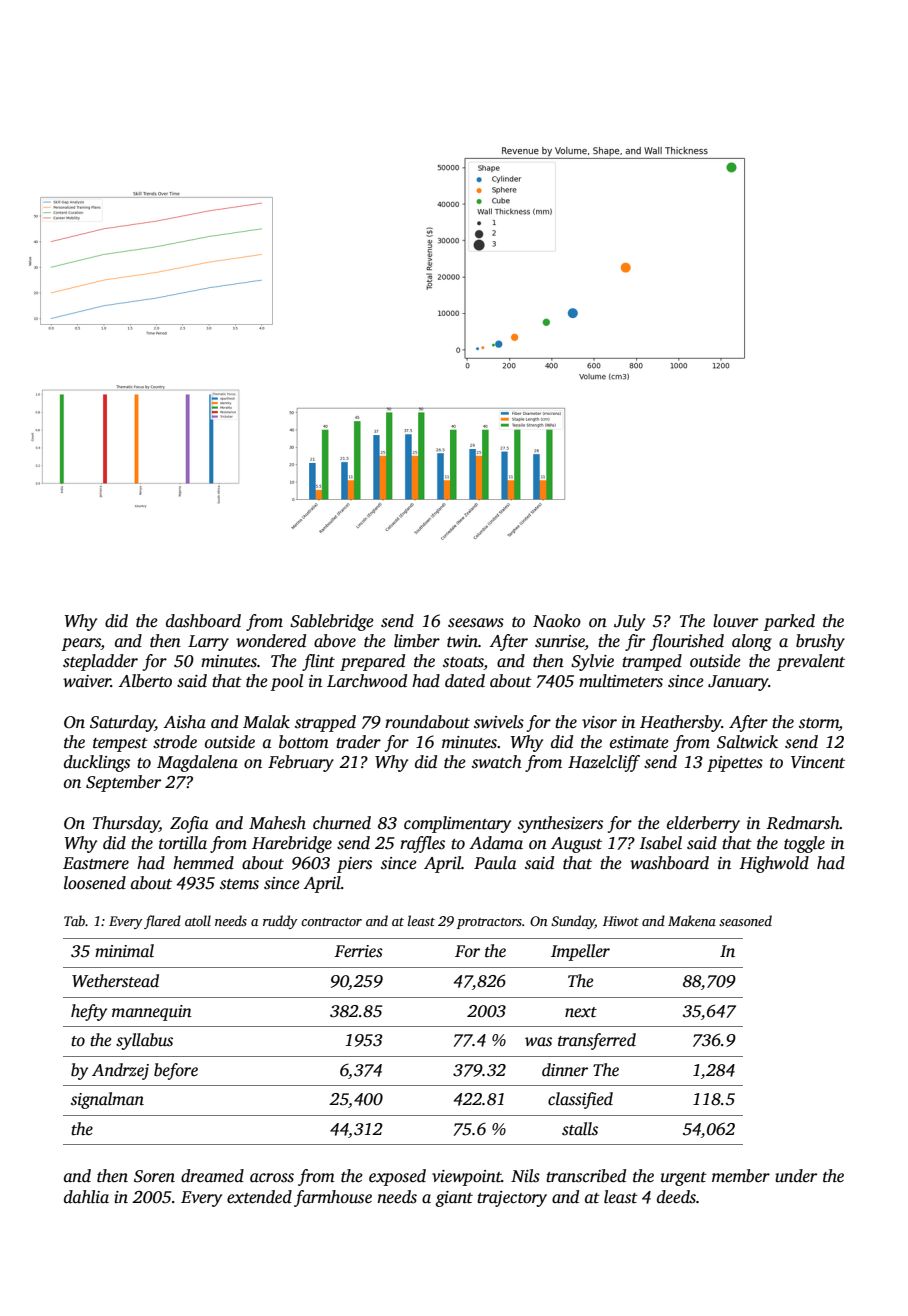 The height and width of the screenshot is (1316, 908). I want to click on Heathersby, so click(680, 723).
